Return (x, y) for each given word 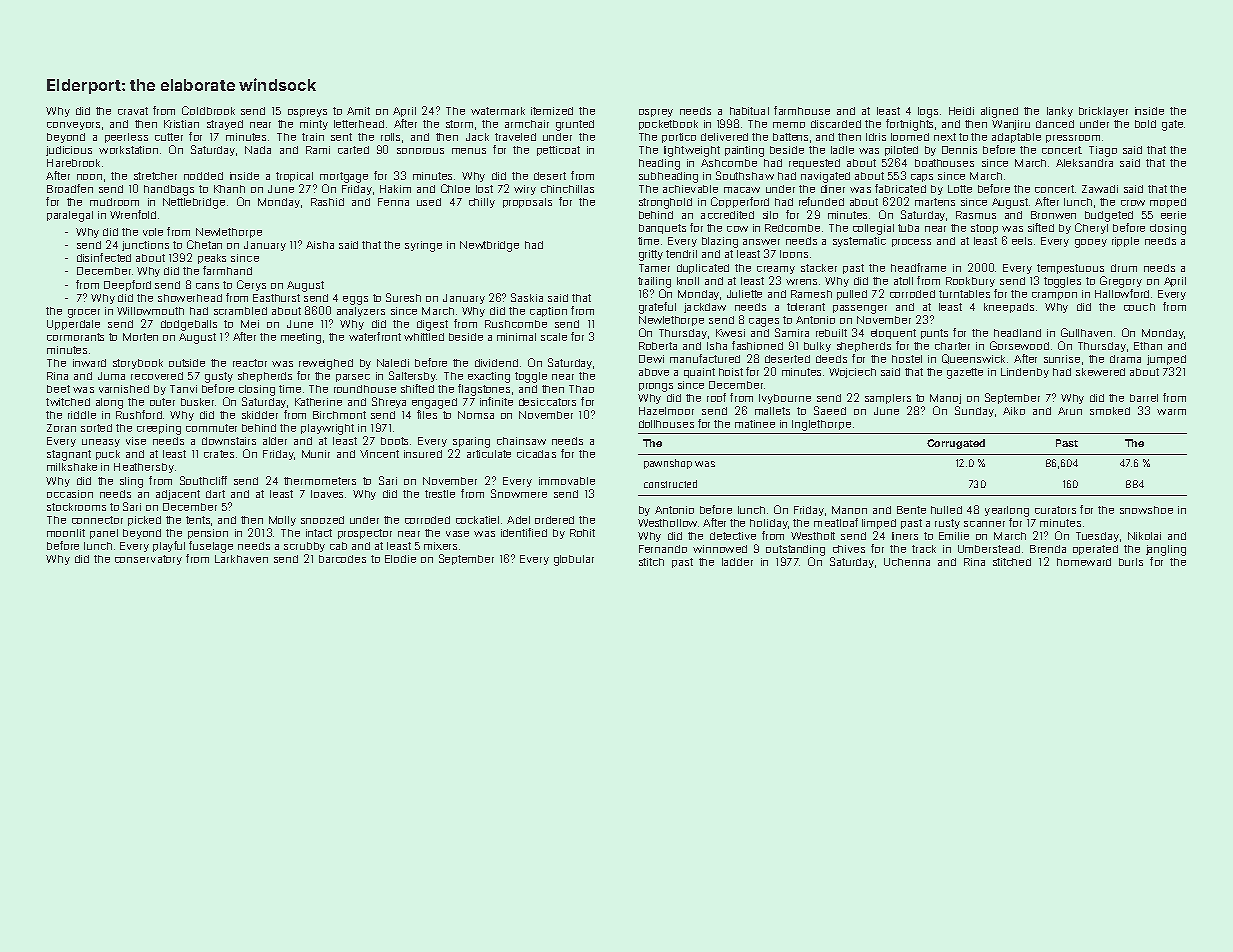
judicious (69, 151)
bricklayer (1103, 112)
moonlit (66, 533)
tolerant (806, 307)
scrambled (240, 311)
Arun (1070, 411)
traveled (515, 137)
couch (1139, 307)
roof (716, 397)
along (109, 403)
